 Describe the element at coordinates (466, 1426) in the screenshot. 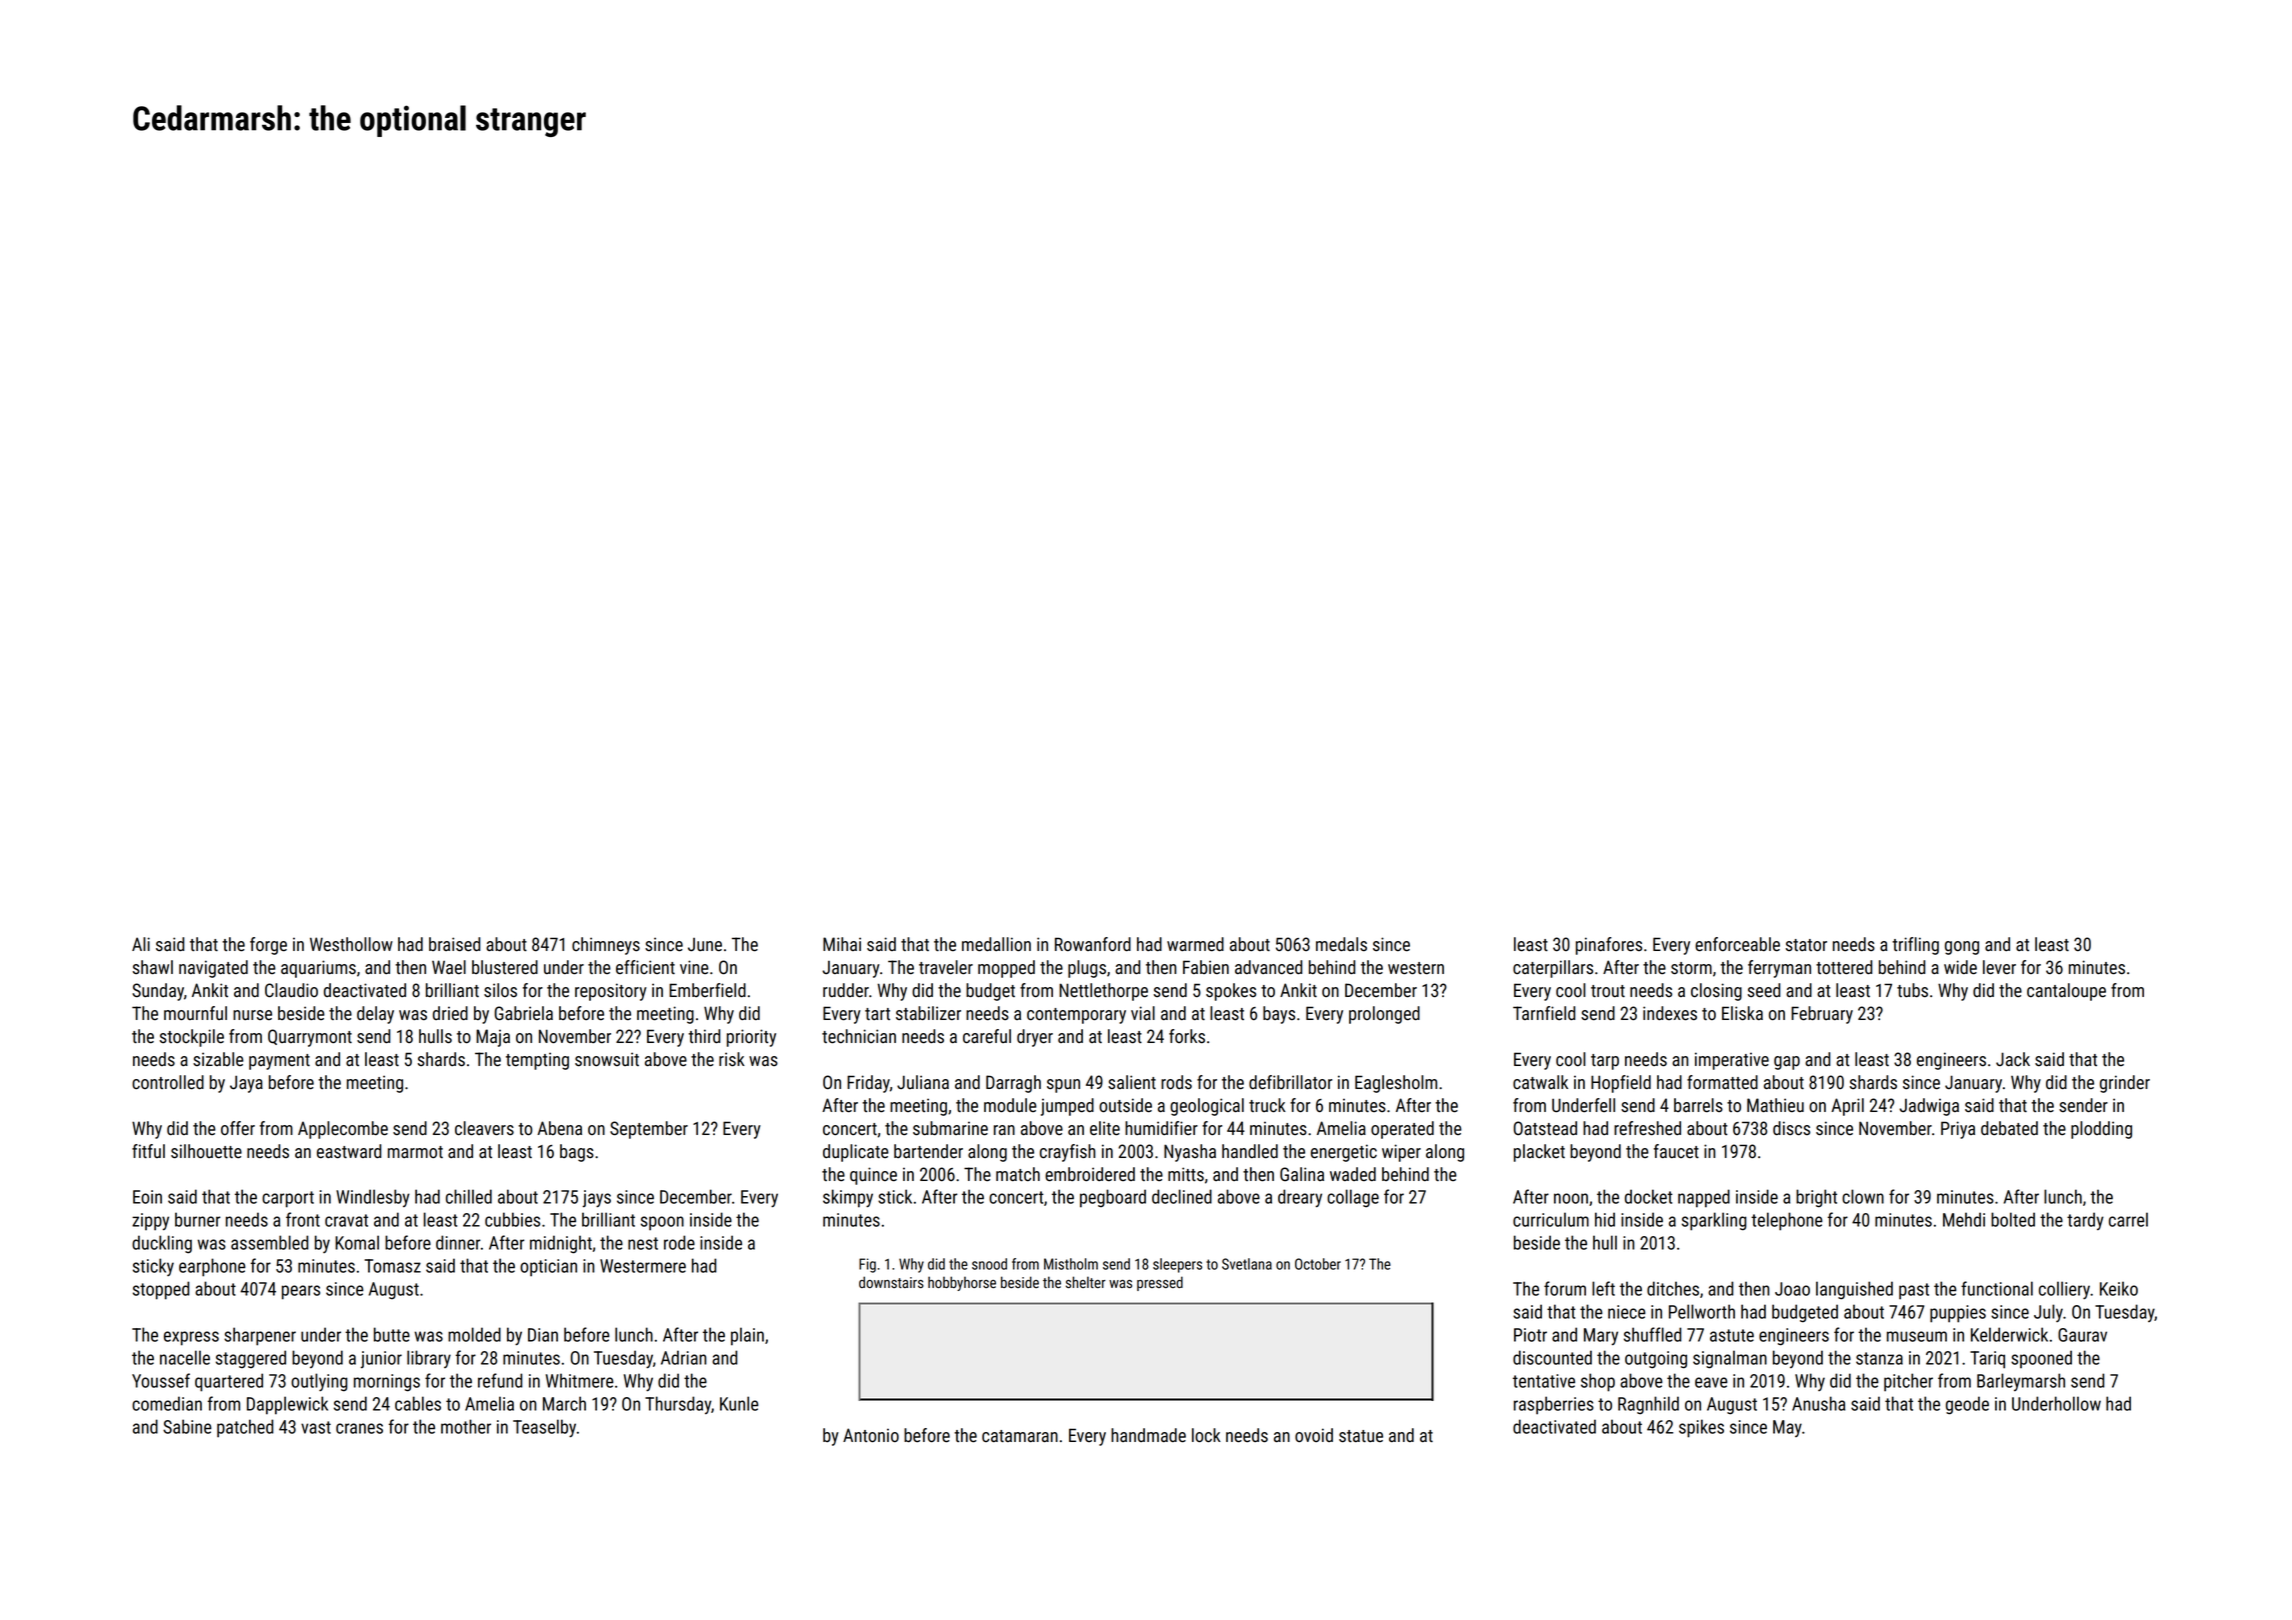

I see `mother` at that location.
